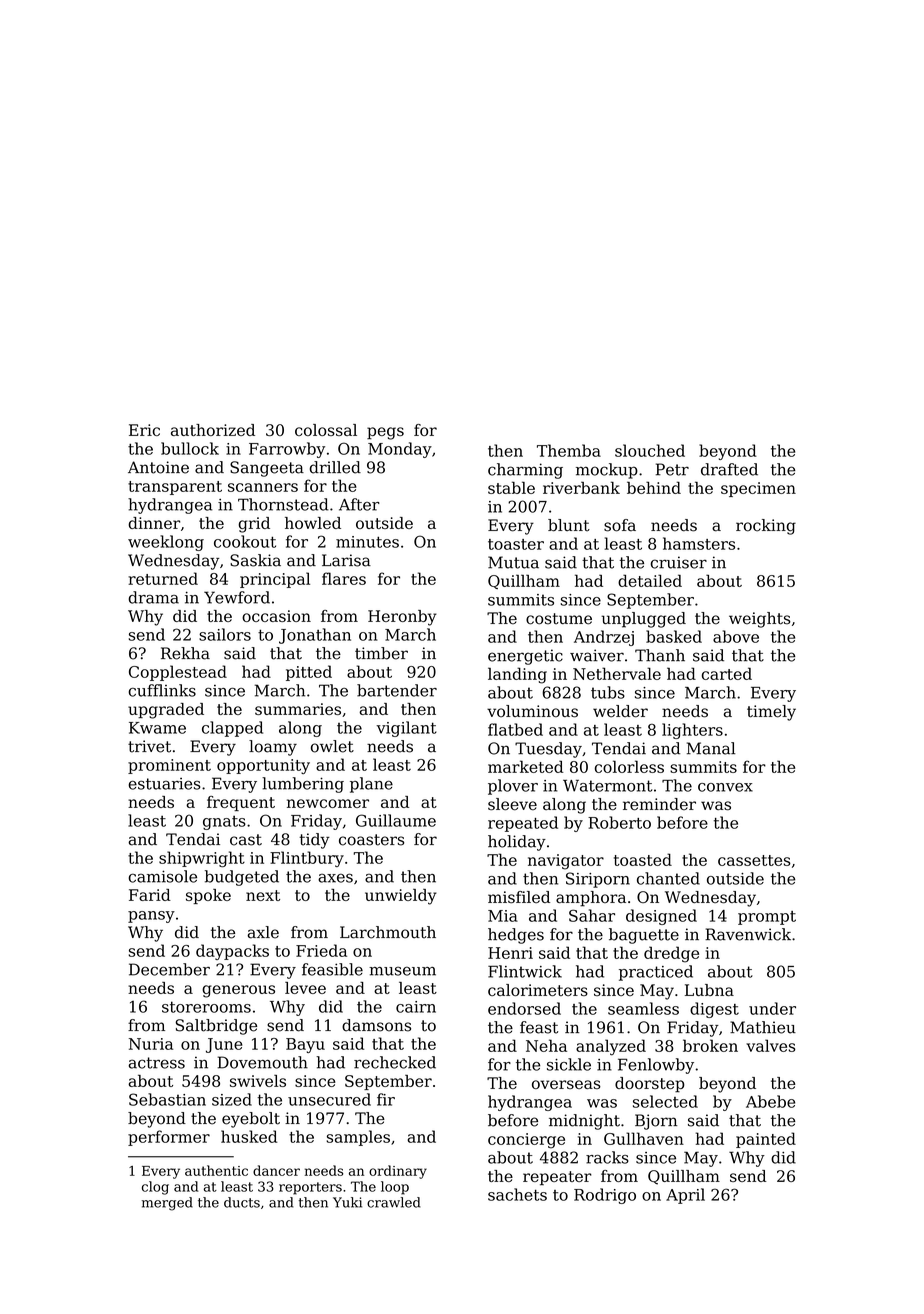  Describe the element at coordinates (607, 786) in the page. I see `Watermont` at that location.
